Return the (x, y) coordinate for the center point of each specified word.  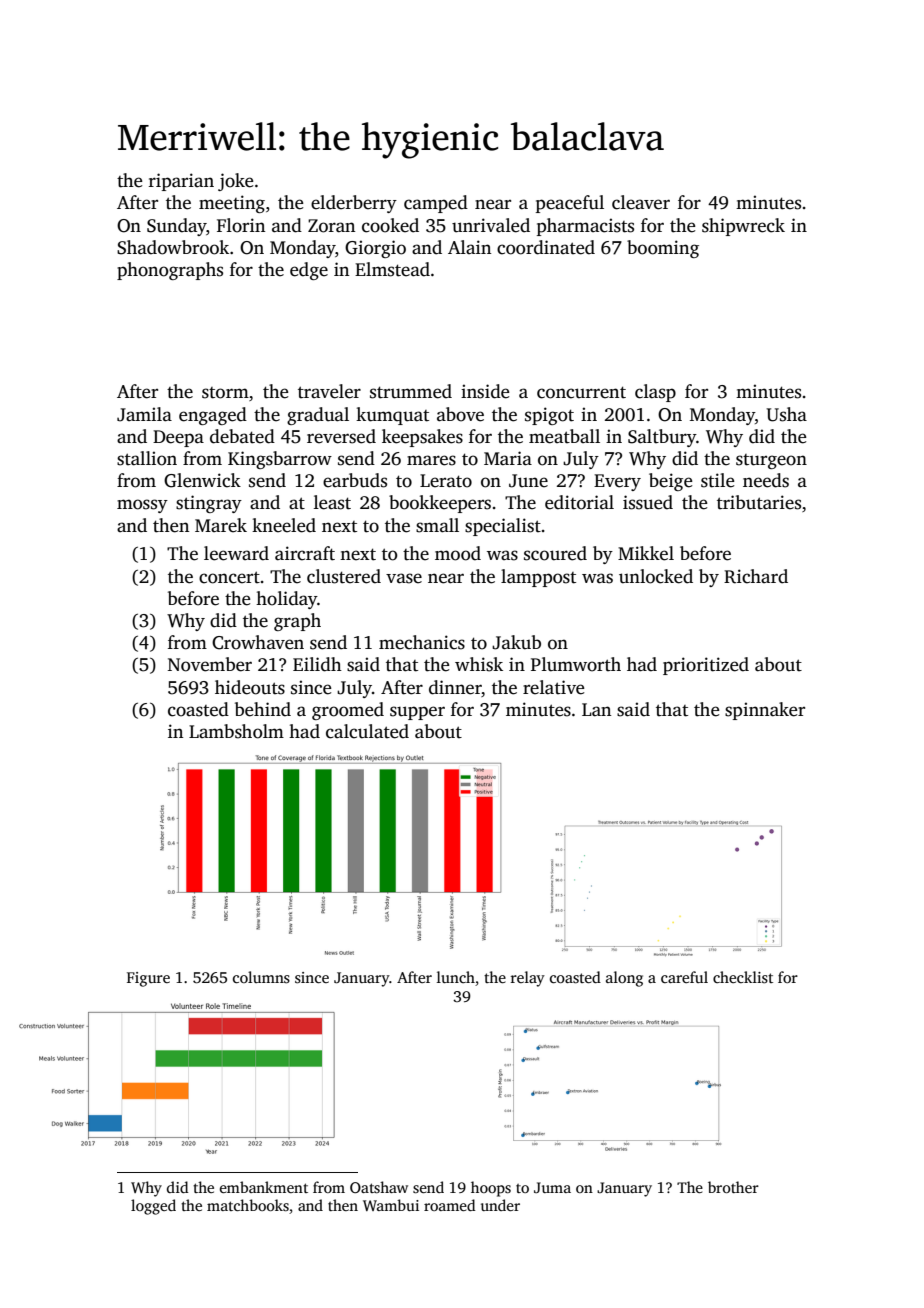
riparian (181, 182)
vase (404, 578)
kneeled (284, 525)
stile (718, 480)
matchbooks (248, 1205)
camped (436, 204)
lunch (456, 977)
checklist (743, 977)
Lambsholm (236, 731)
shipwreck (743, 227)
